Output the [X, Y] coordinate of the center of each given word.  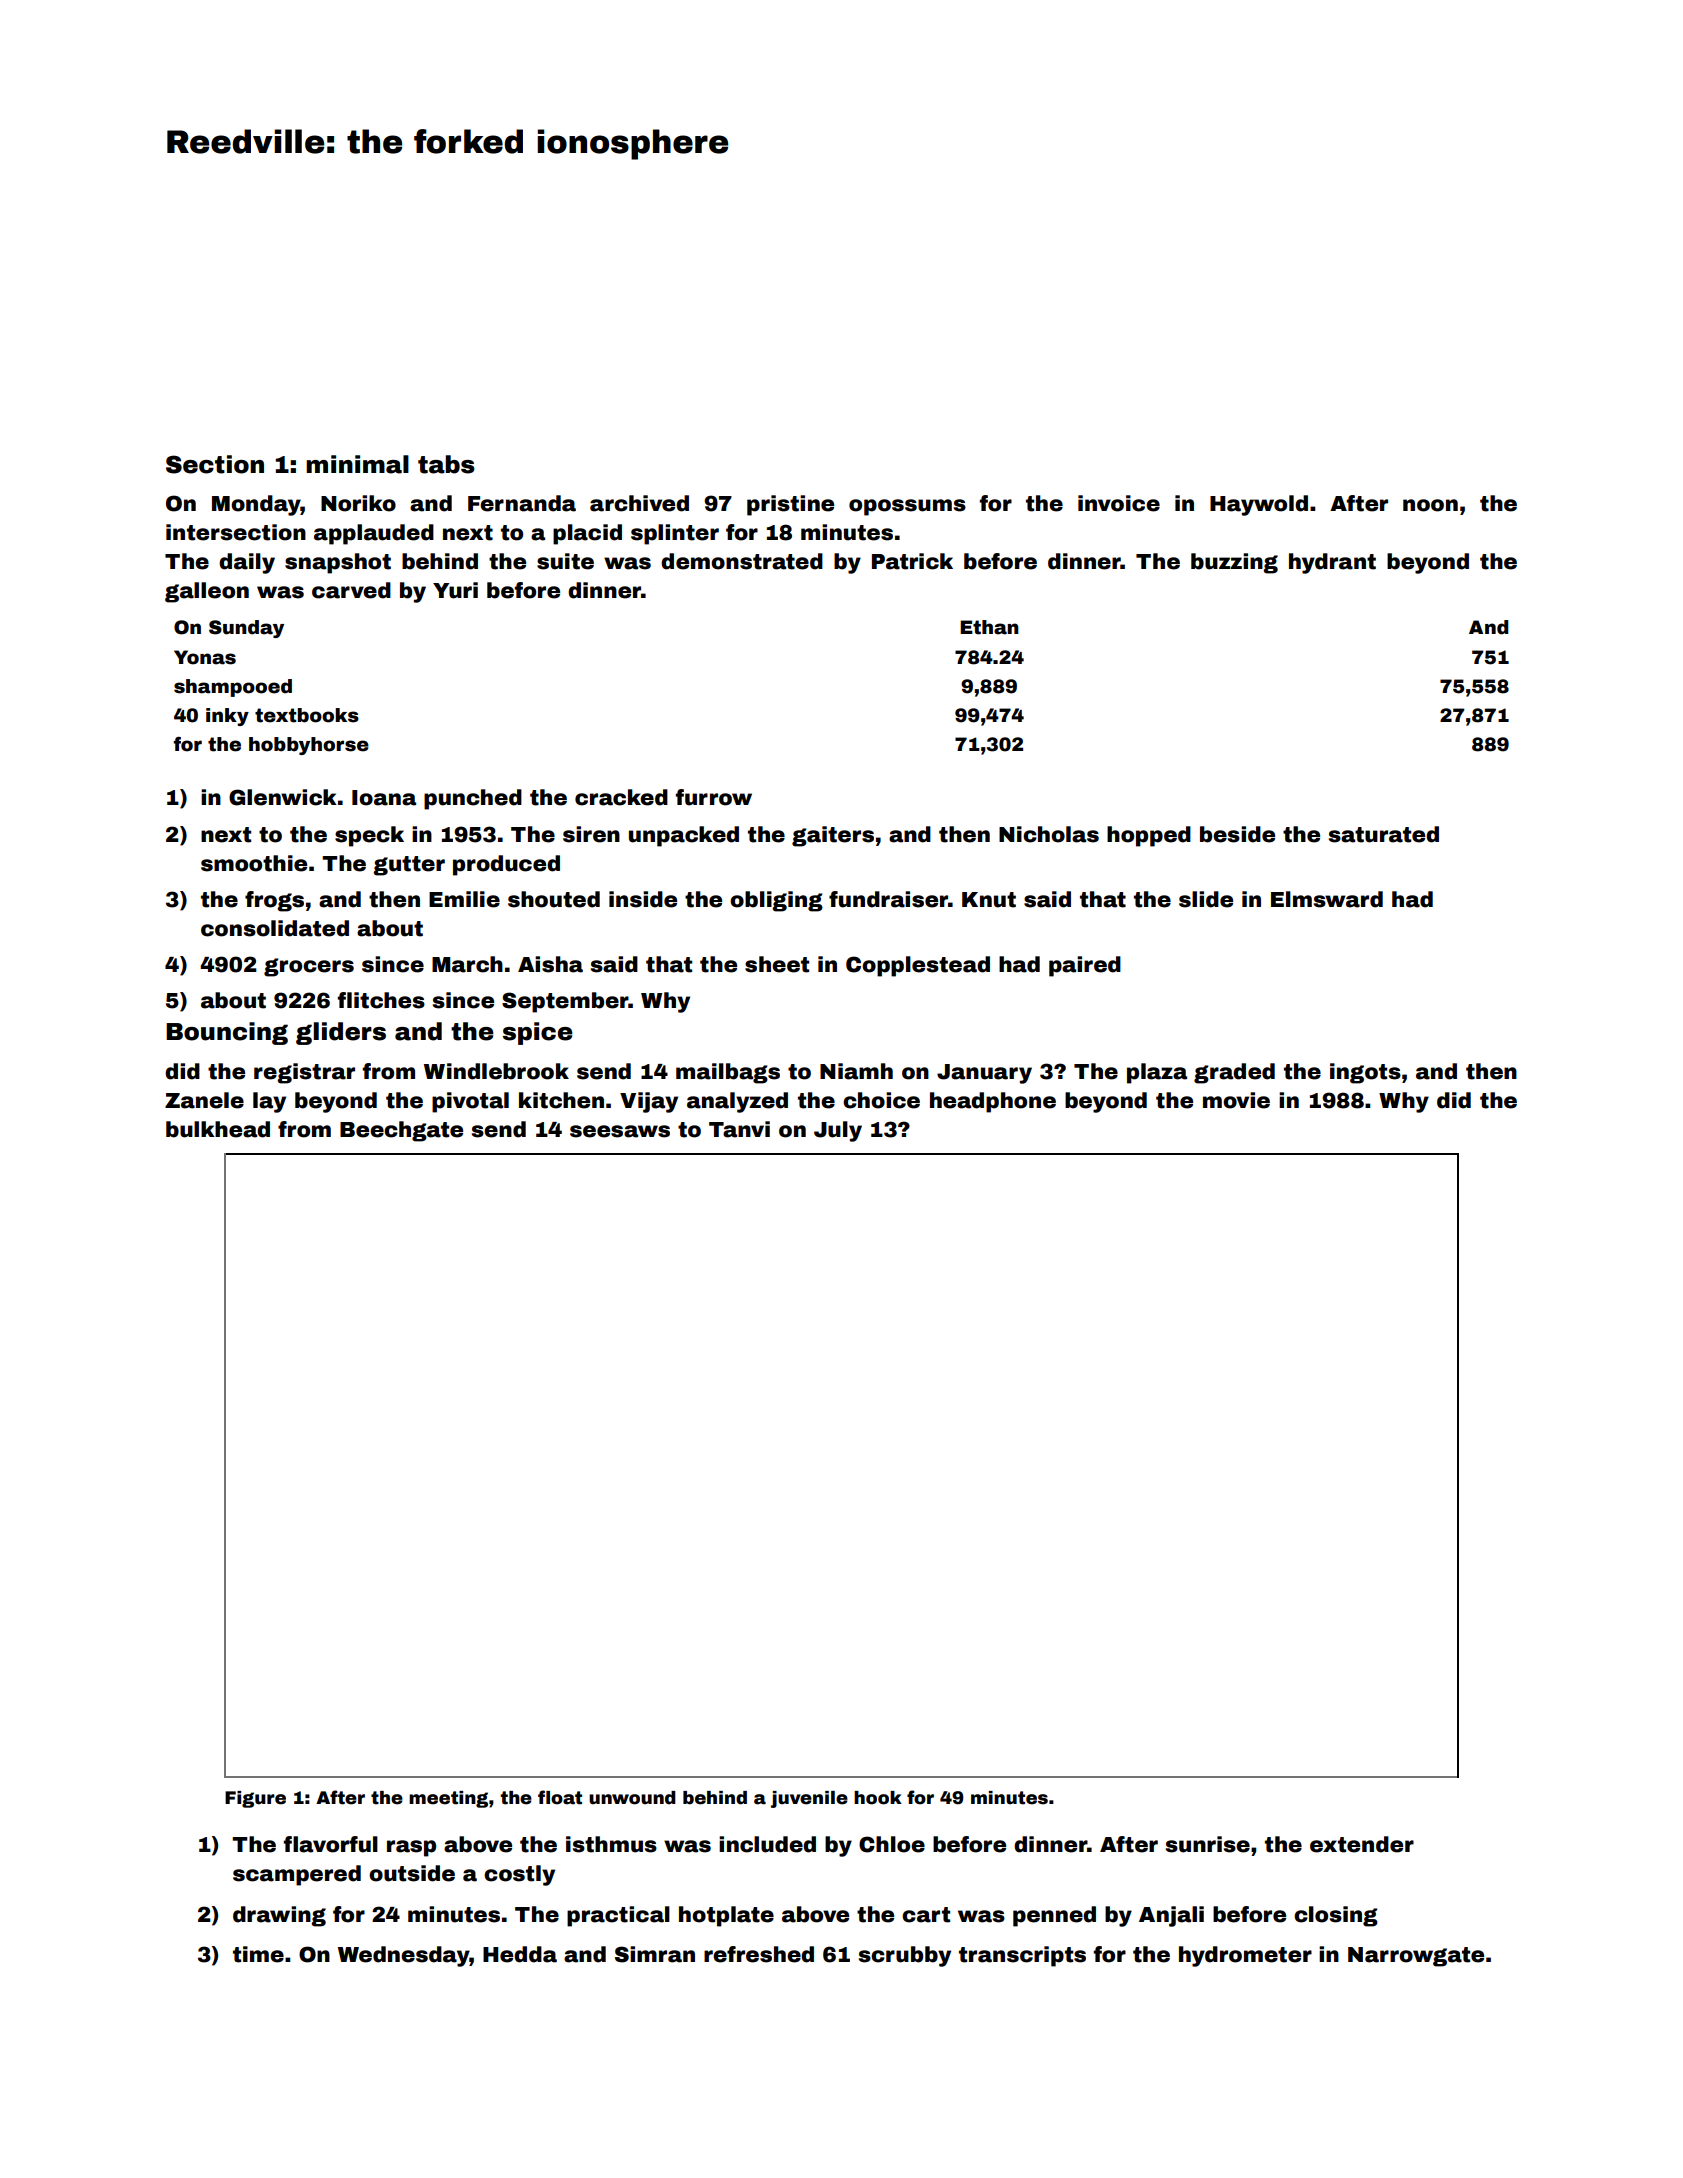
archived [639, 503]
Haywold [1259, 505]
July [838, 1131]
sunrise [1208, 1844]
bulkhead [218, 1129]
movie [1236, 1100]
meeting [448, 1799]
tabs [446, 464]
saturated [1384, 834]
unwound [632, 1798]
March [467, 964]
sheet [777, 964]
